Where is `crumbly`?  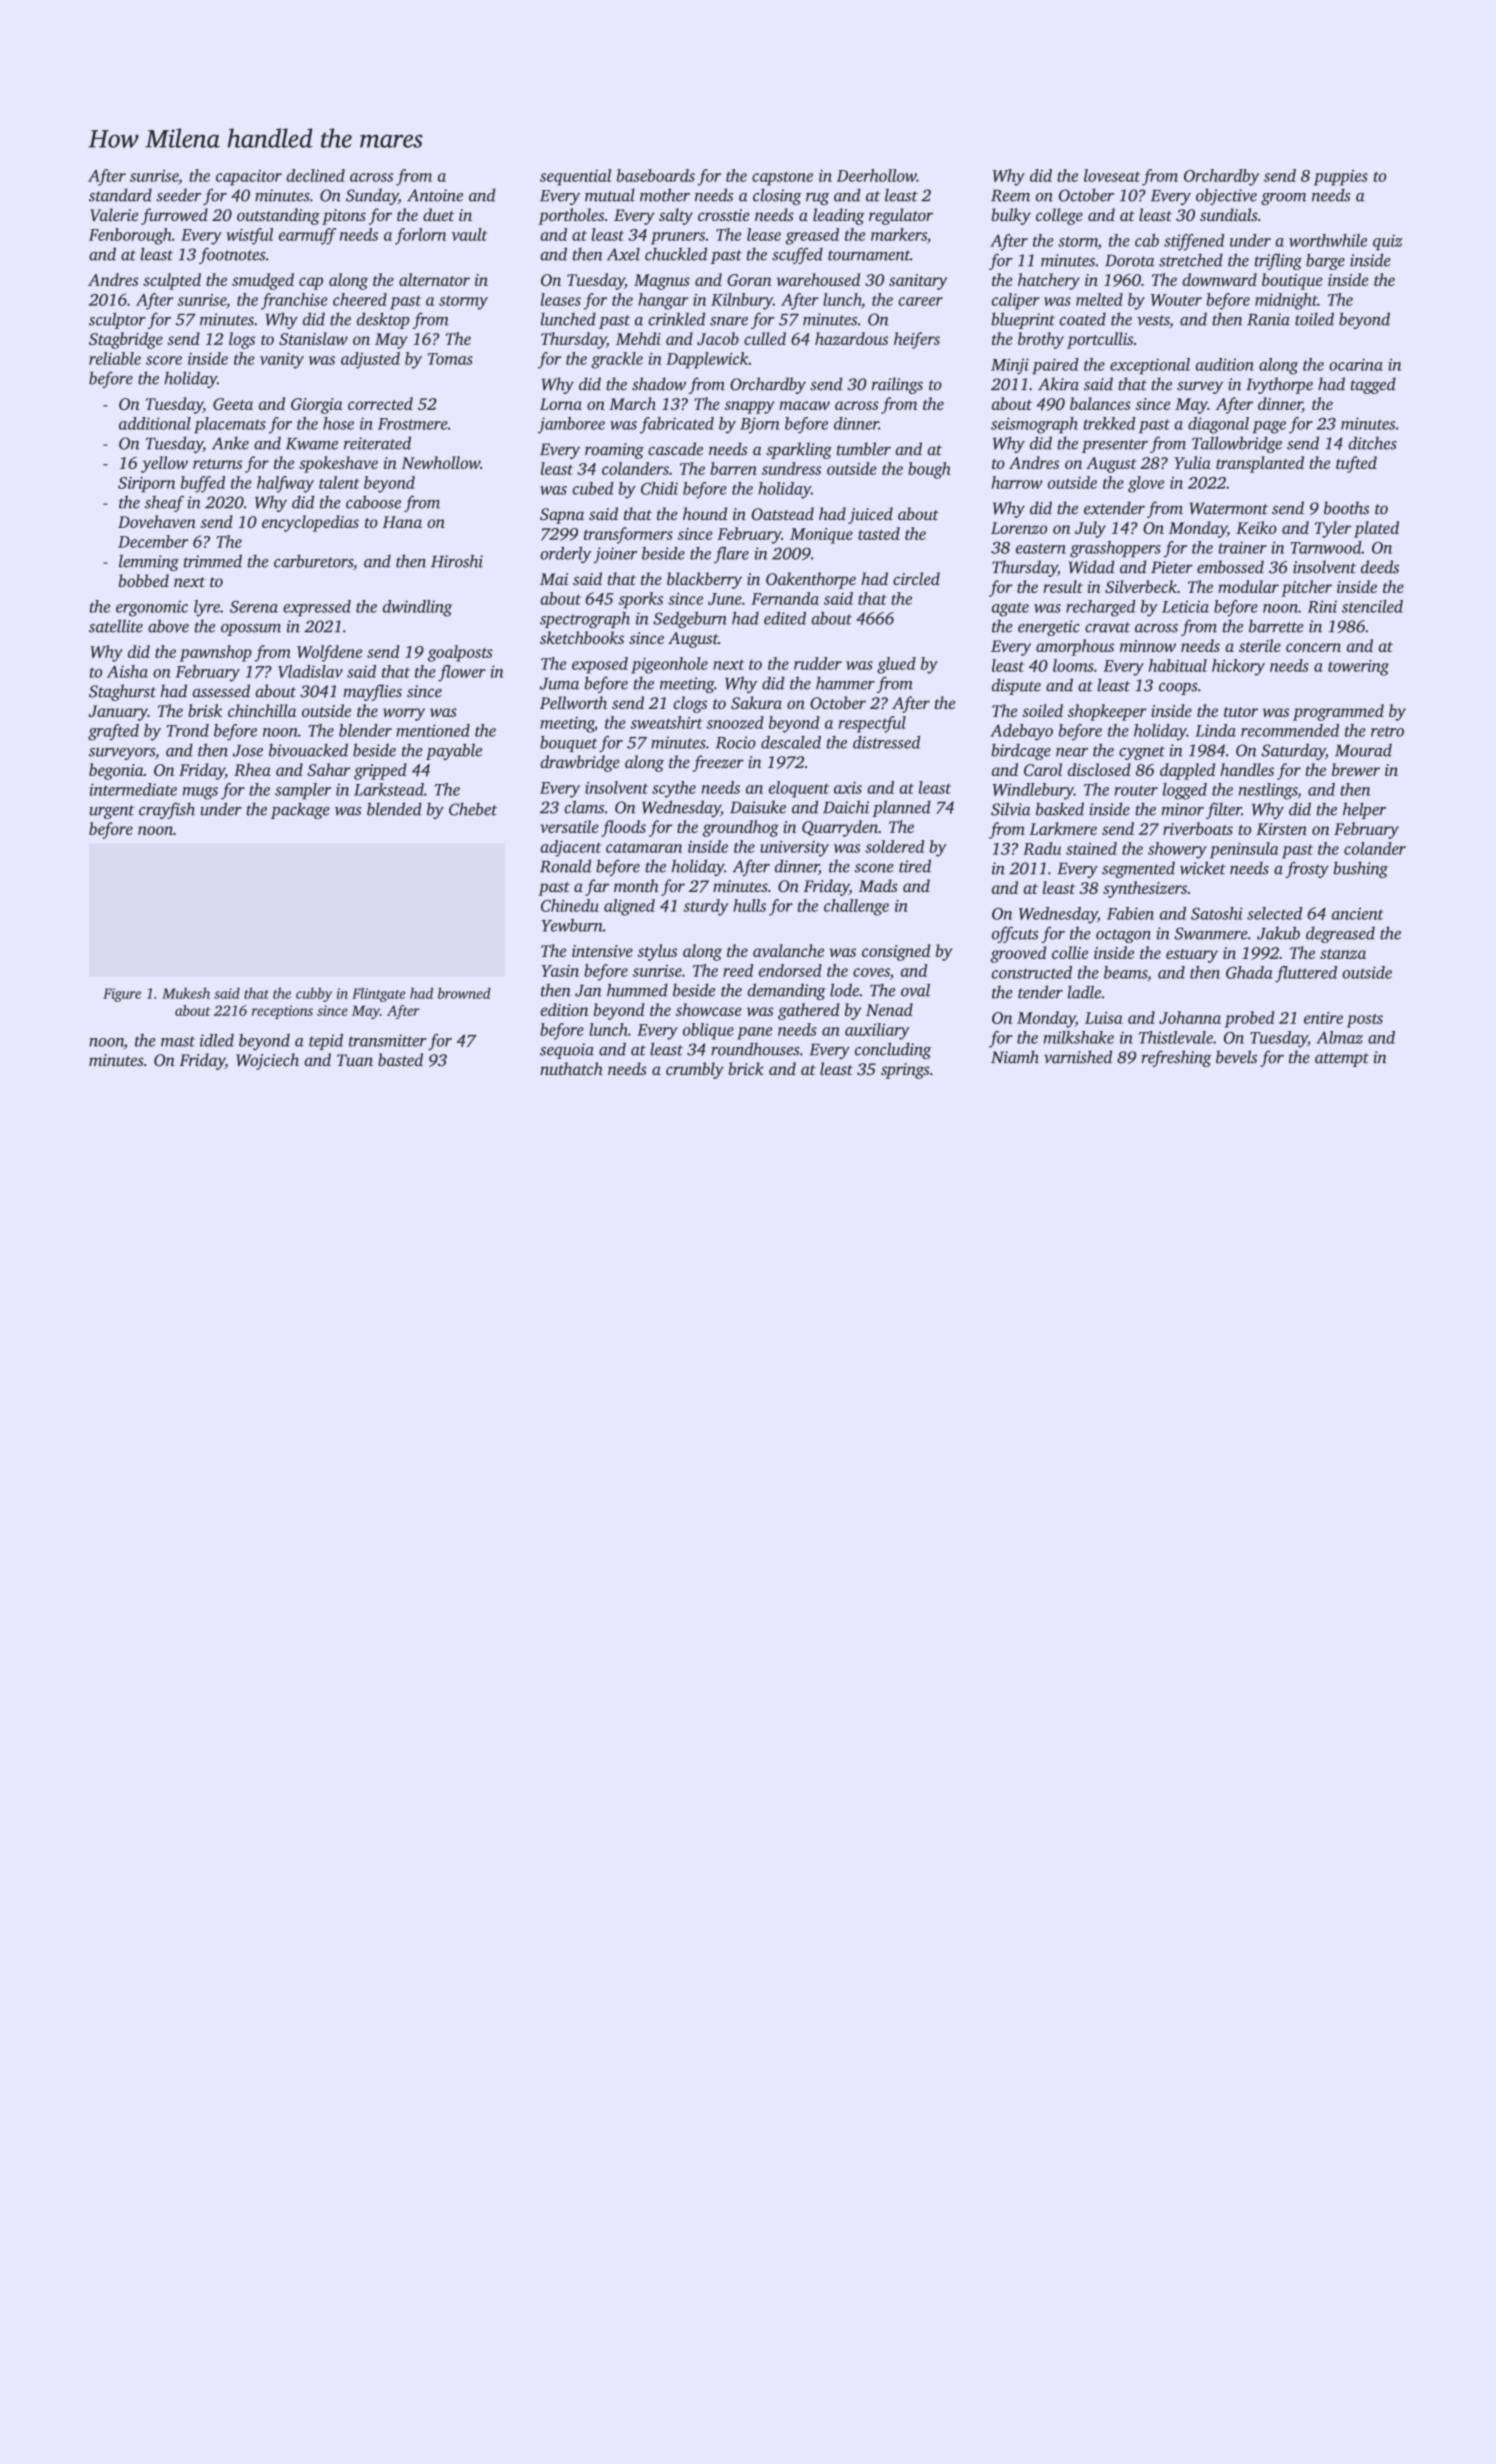 crumbly is located at coordinates (695, 1070).
